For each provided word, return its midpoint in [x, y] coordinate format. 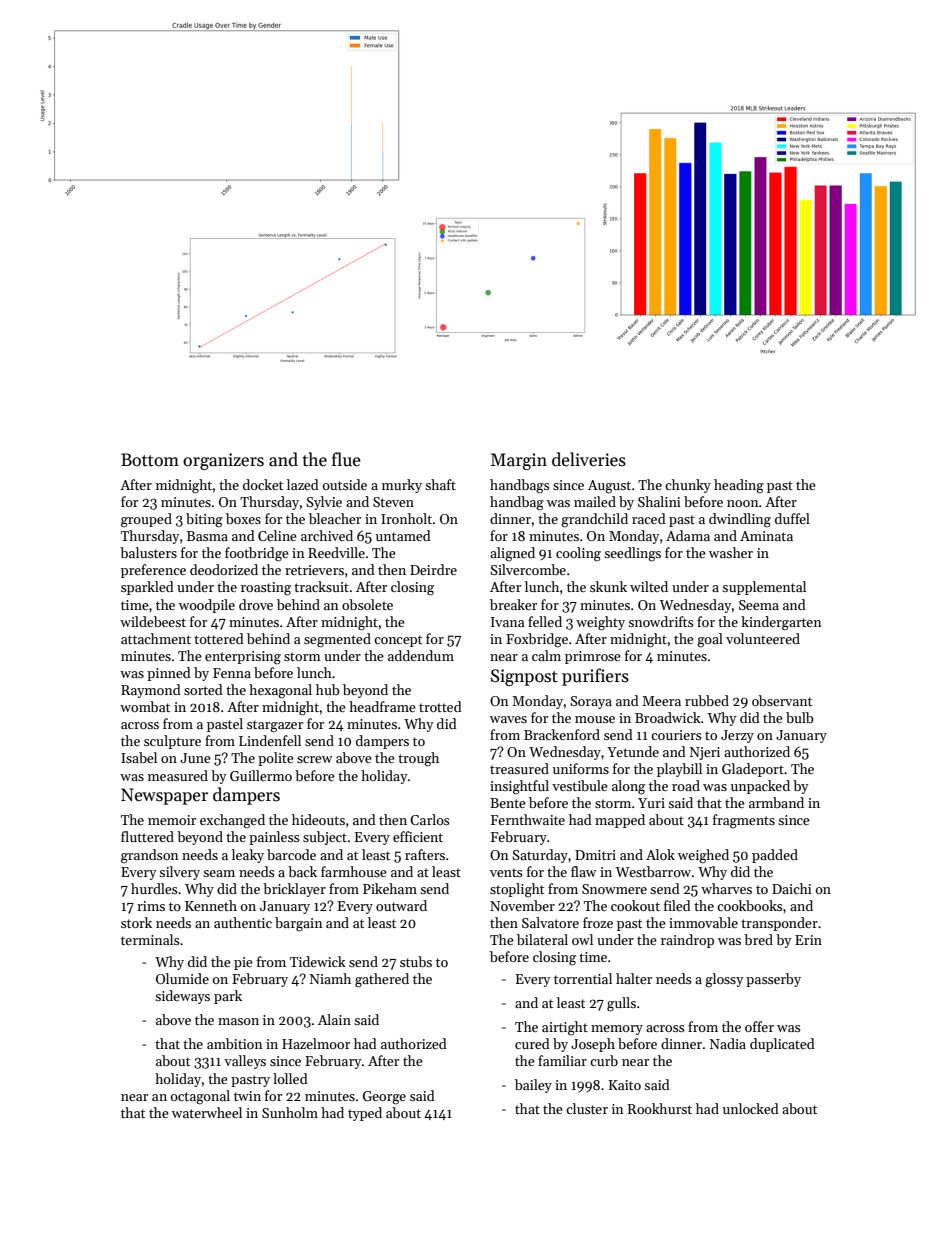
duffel [792, 518]
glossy [724, 980]
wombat [145, 706]
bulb [800, 717]
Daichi [792, 888]
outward [401, 905]
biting [204, 520]
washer [731, 552]
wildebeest [153, 621]
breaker [513, 604]
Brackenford [562, 734]
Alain [334, 1019]
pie [243, 963]
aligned [512, 554]
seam [219, 873]
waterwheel [207, 1112]
